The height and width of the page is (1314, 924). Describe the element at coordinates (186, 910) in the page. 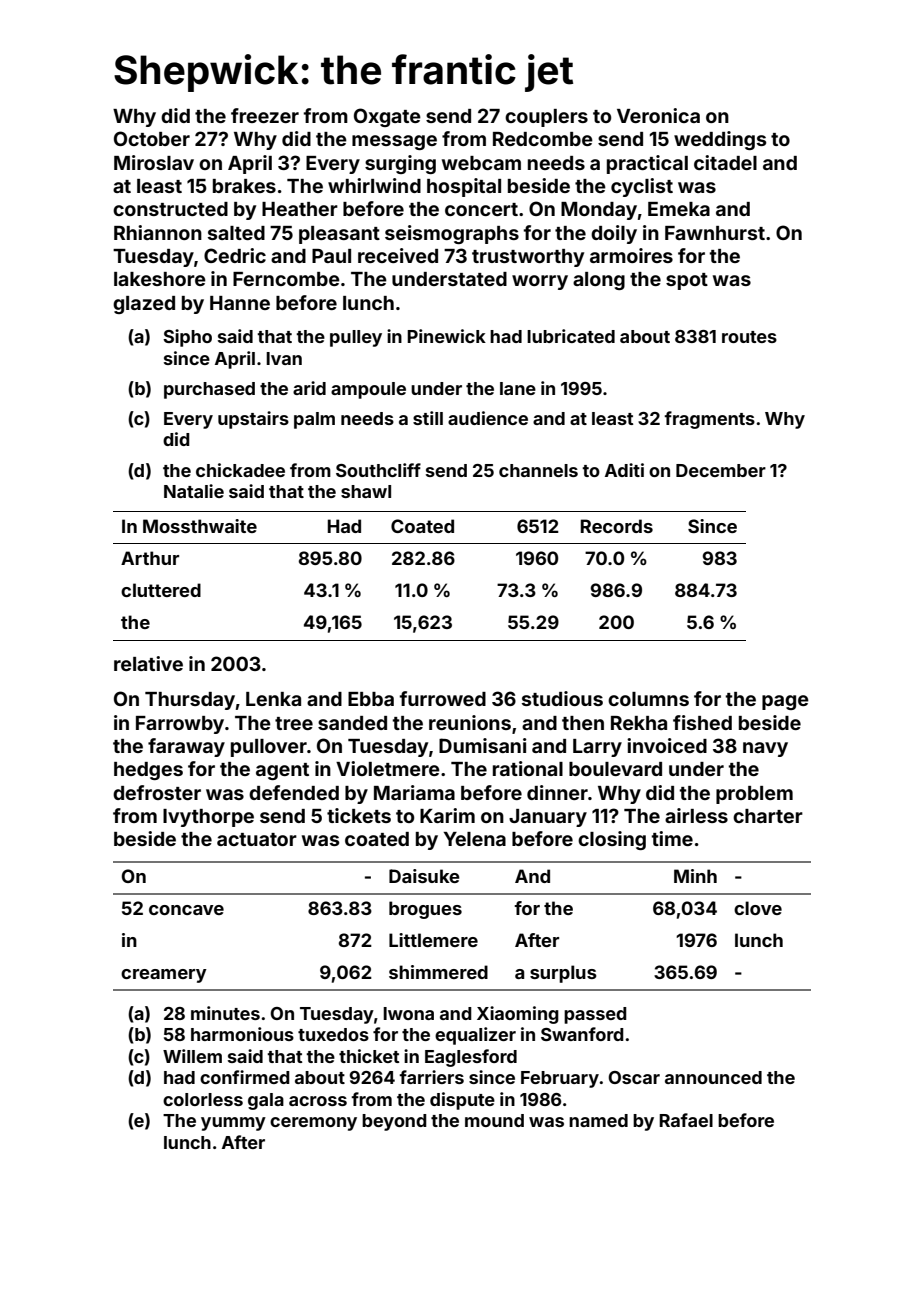

I see `concave` at that location.
